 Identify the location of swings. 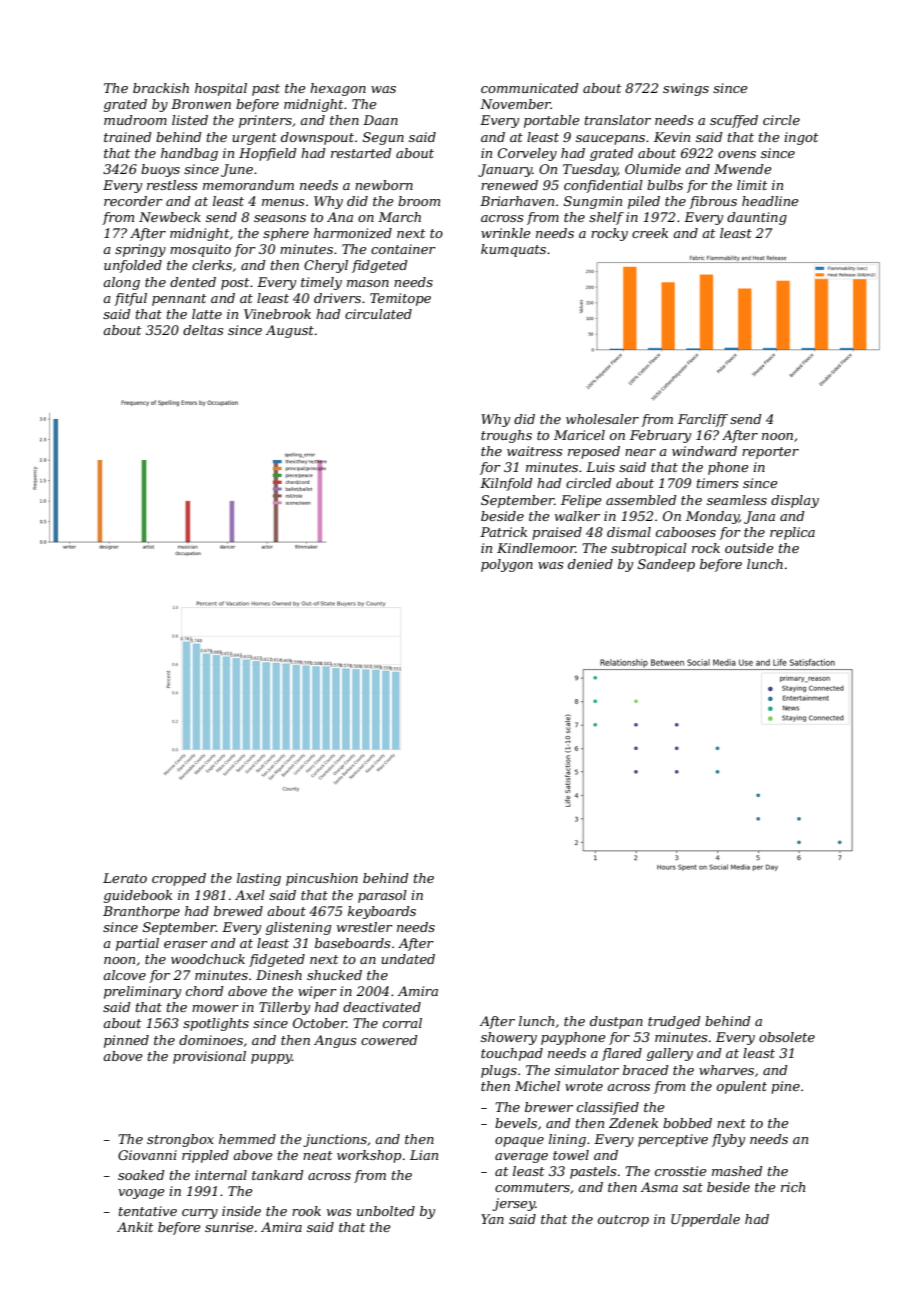
(686, 89).
